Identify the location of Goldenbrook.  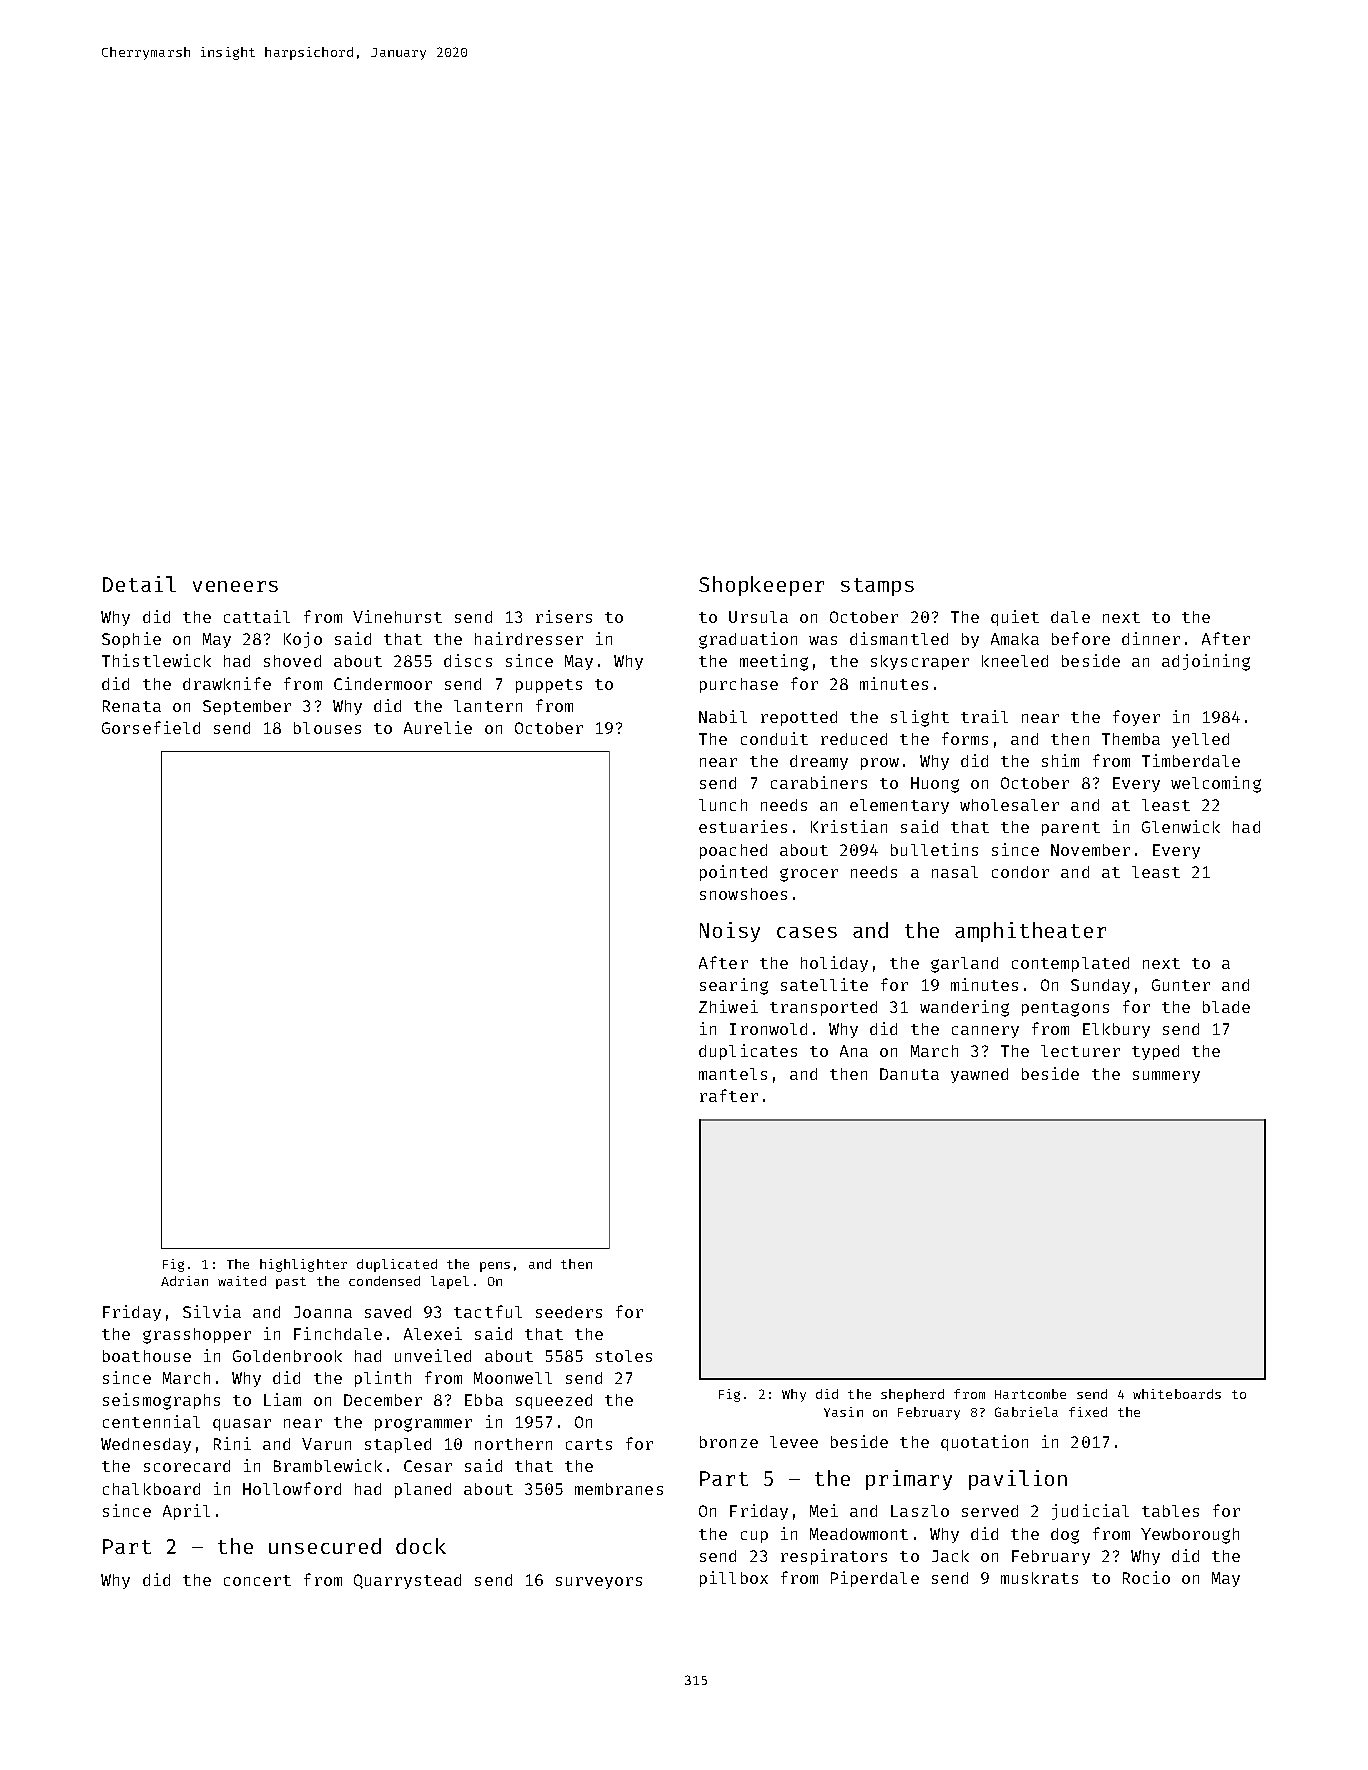
(287, 1356).
